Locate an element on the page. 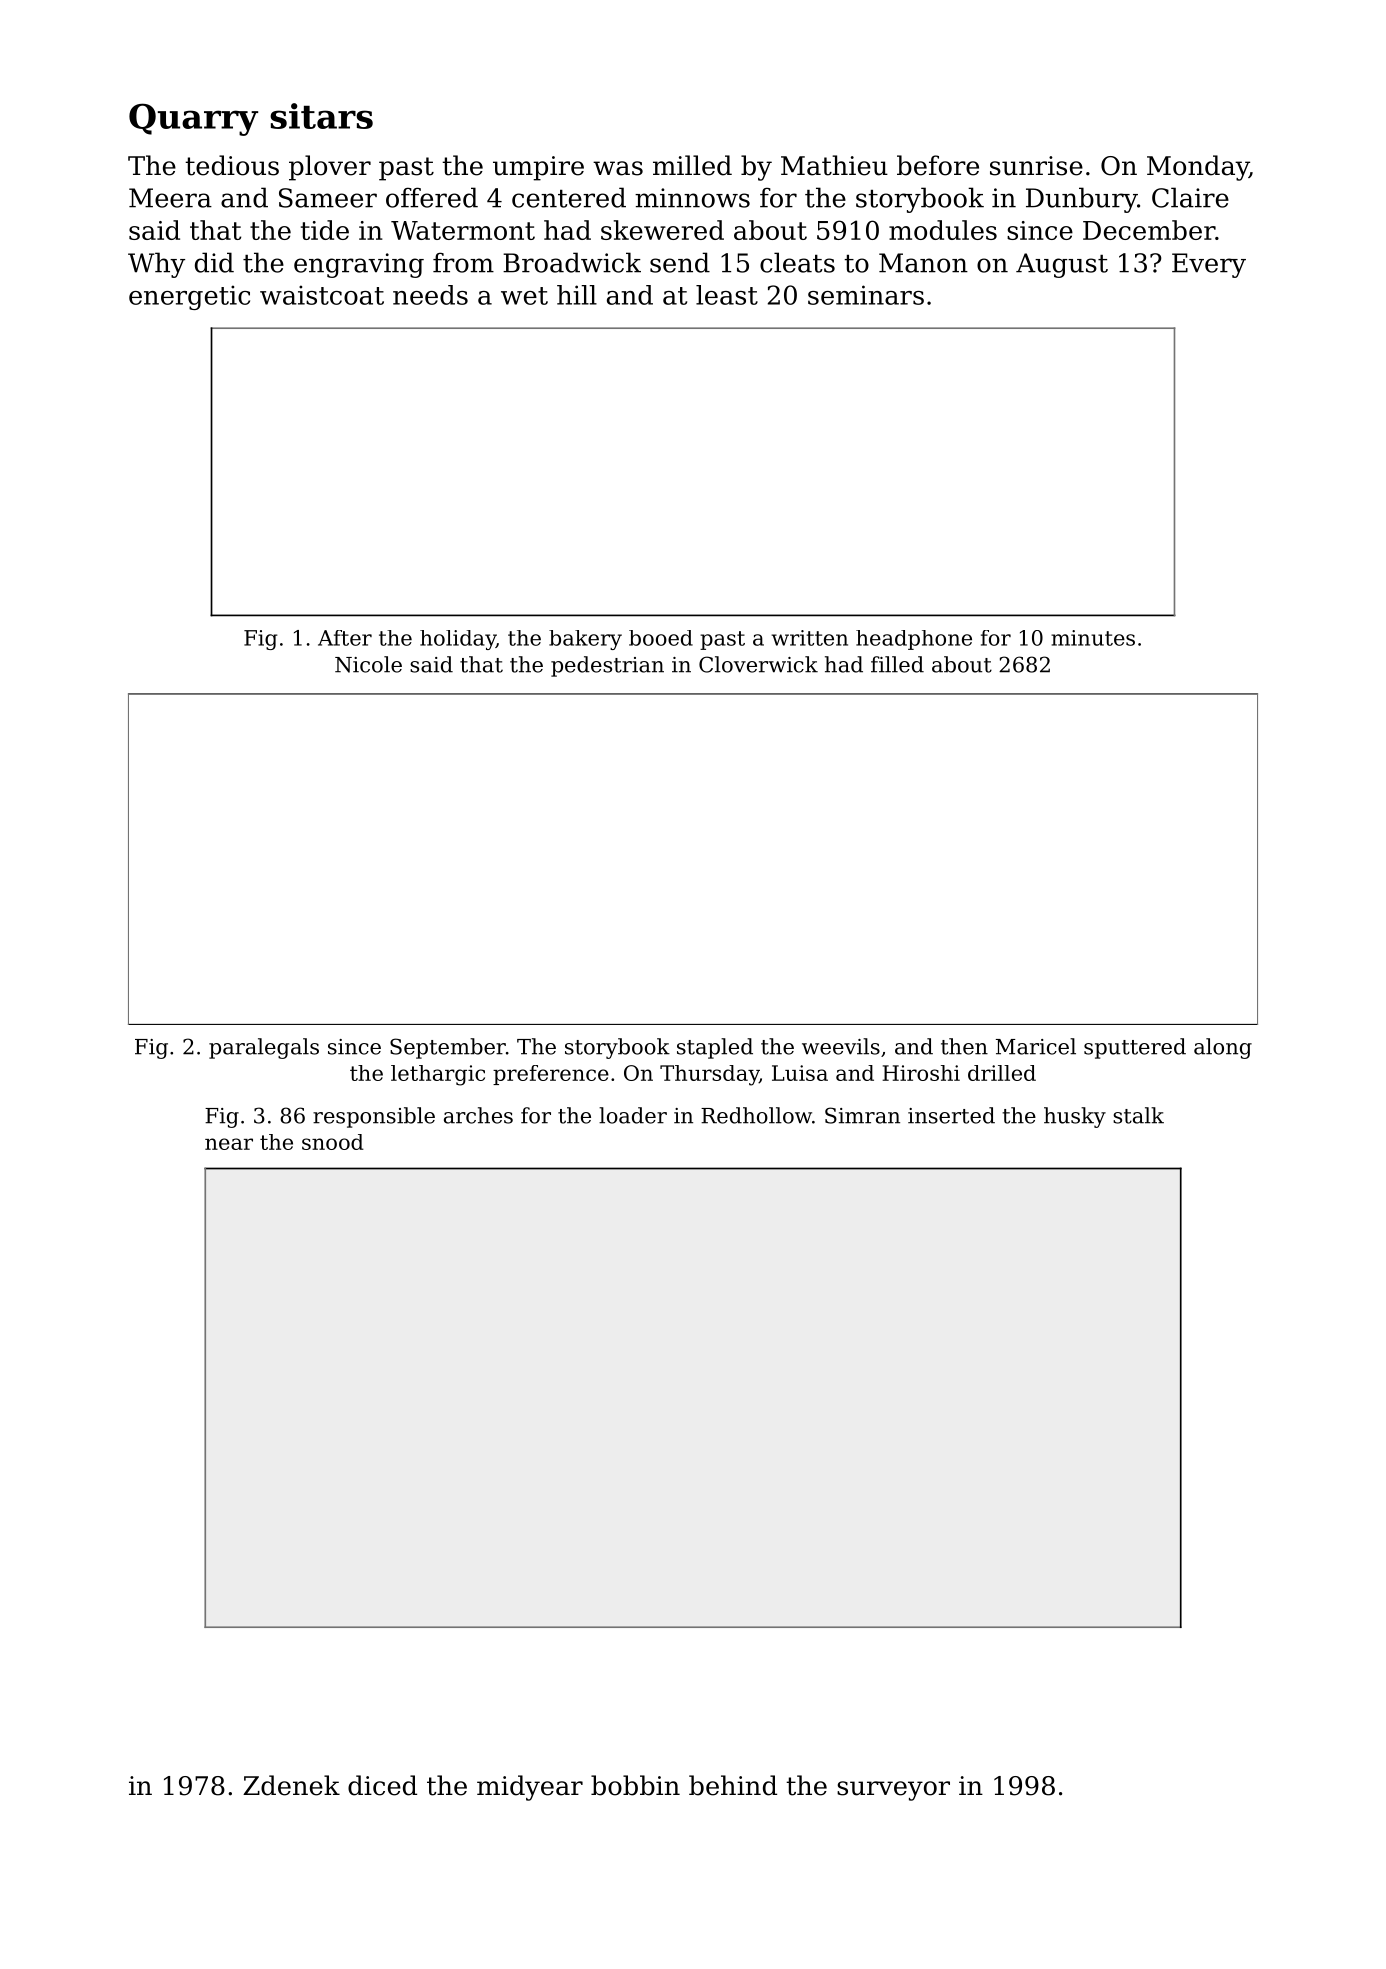 The width and height of the document is (1386, 1969). modules is located at coordinates (943, 230).
